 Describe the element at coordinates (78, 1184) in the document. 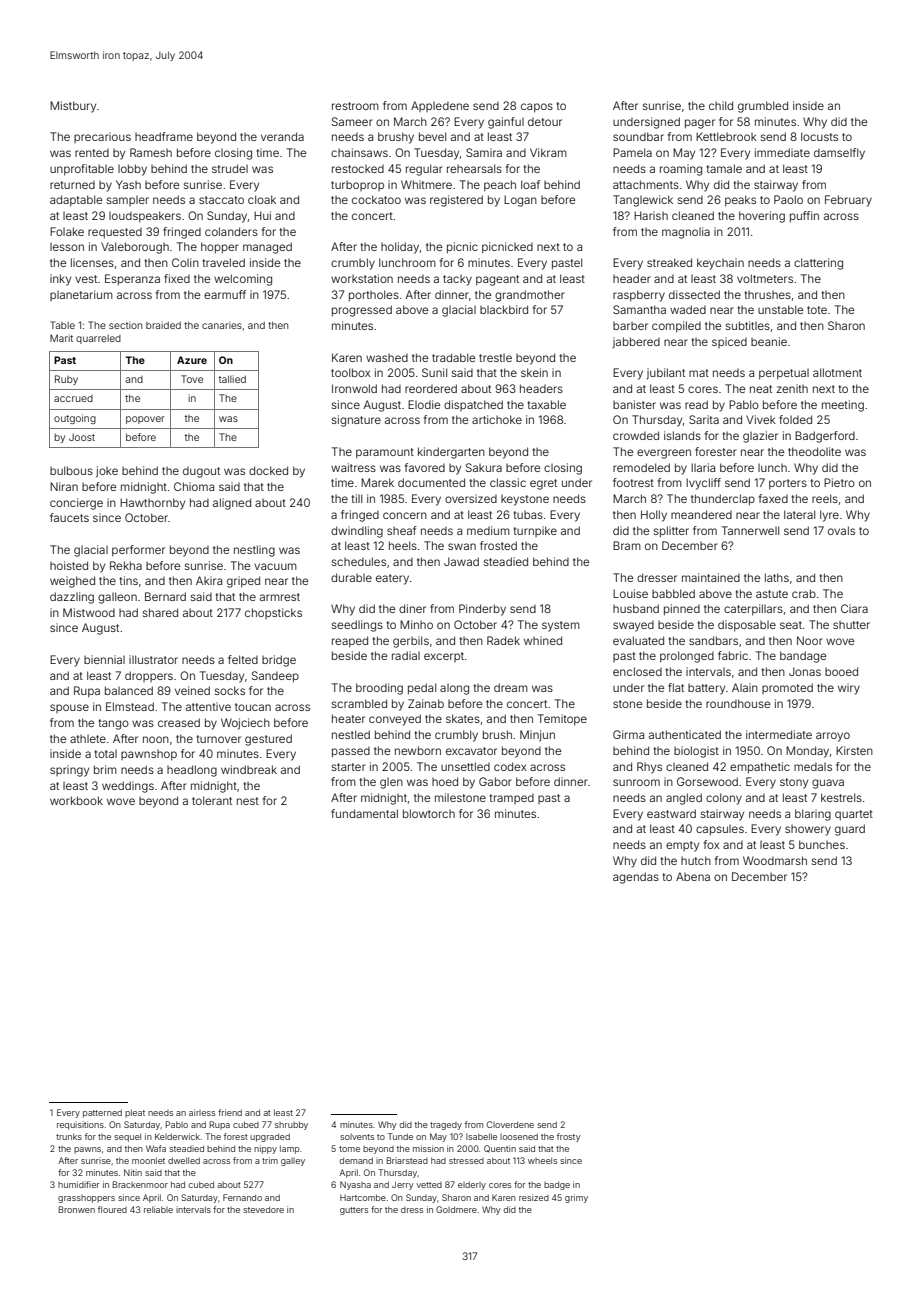

I see `humidifier` at that location.
